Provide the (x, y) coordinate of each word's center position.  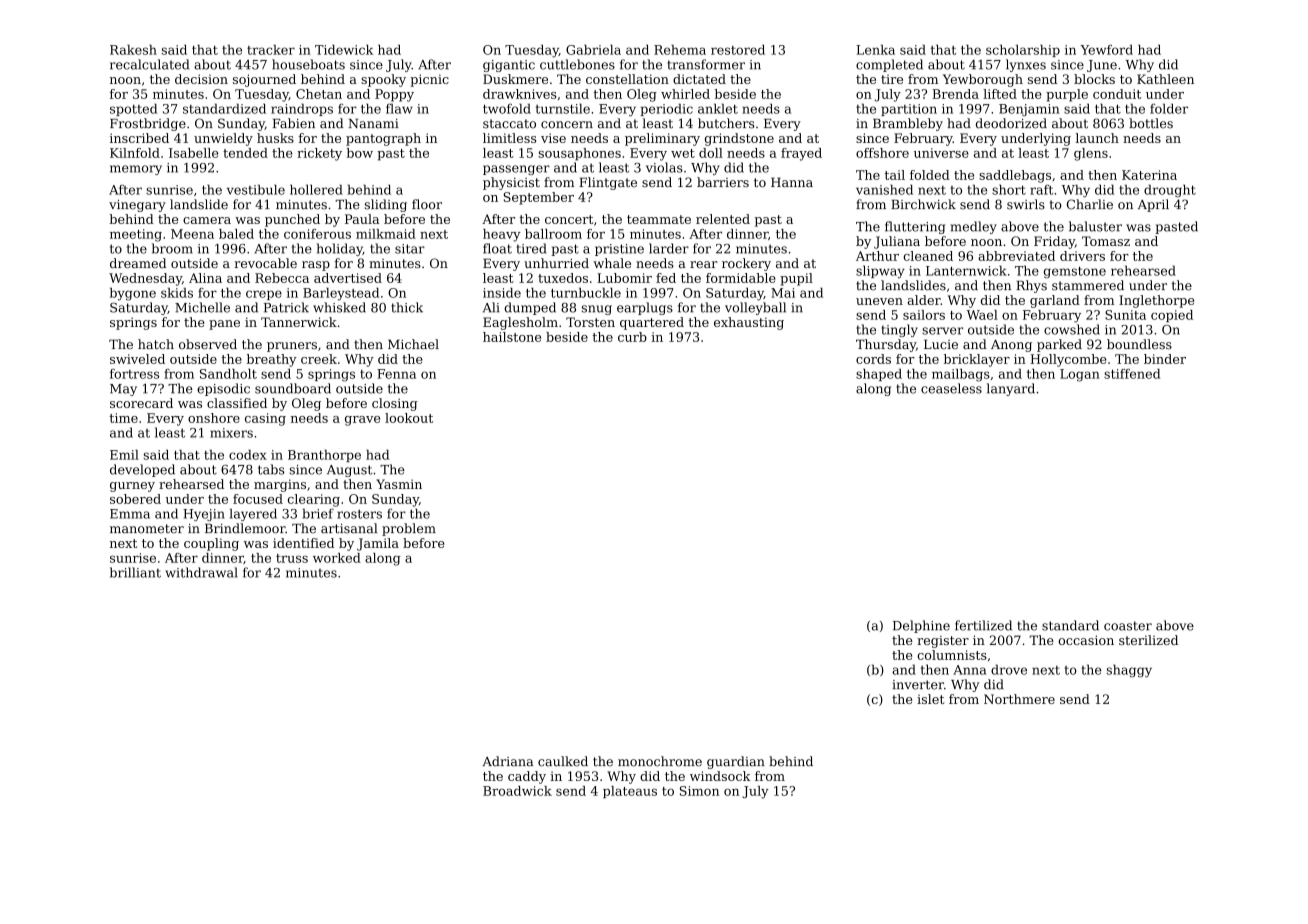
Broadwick (517, 791)
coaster (1128, 626)
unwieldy (223, 139)
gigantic (509, 66)
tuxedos (563, 278)
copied (1172, 316)
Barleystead (341, 294)
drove (1009, 669)
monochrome (660, 761)
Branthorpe (324, 456)
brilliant (135, 572)
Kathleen (1165, 79)
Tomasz (1106, 241)
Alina (205, 278)
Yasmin (399, 484)
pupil (796, 279)
